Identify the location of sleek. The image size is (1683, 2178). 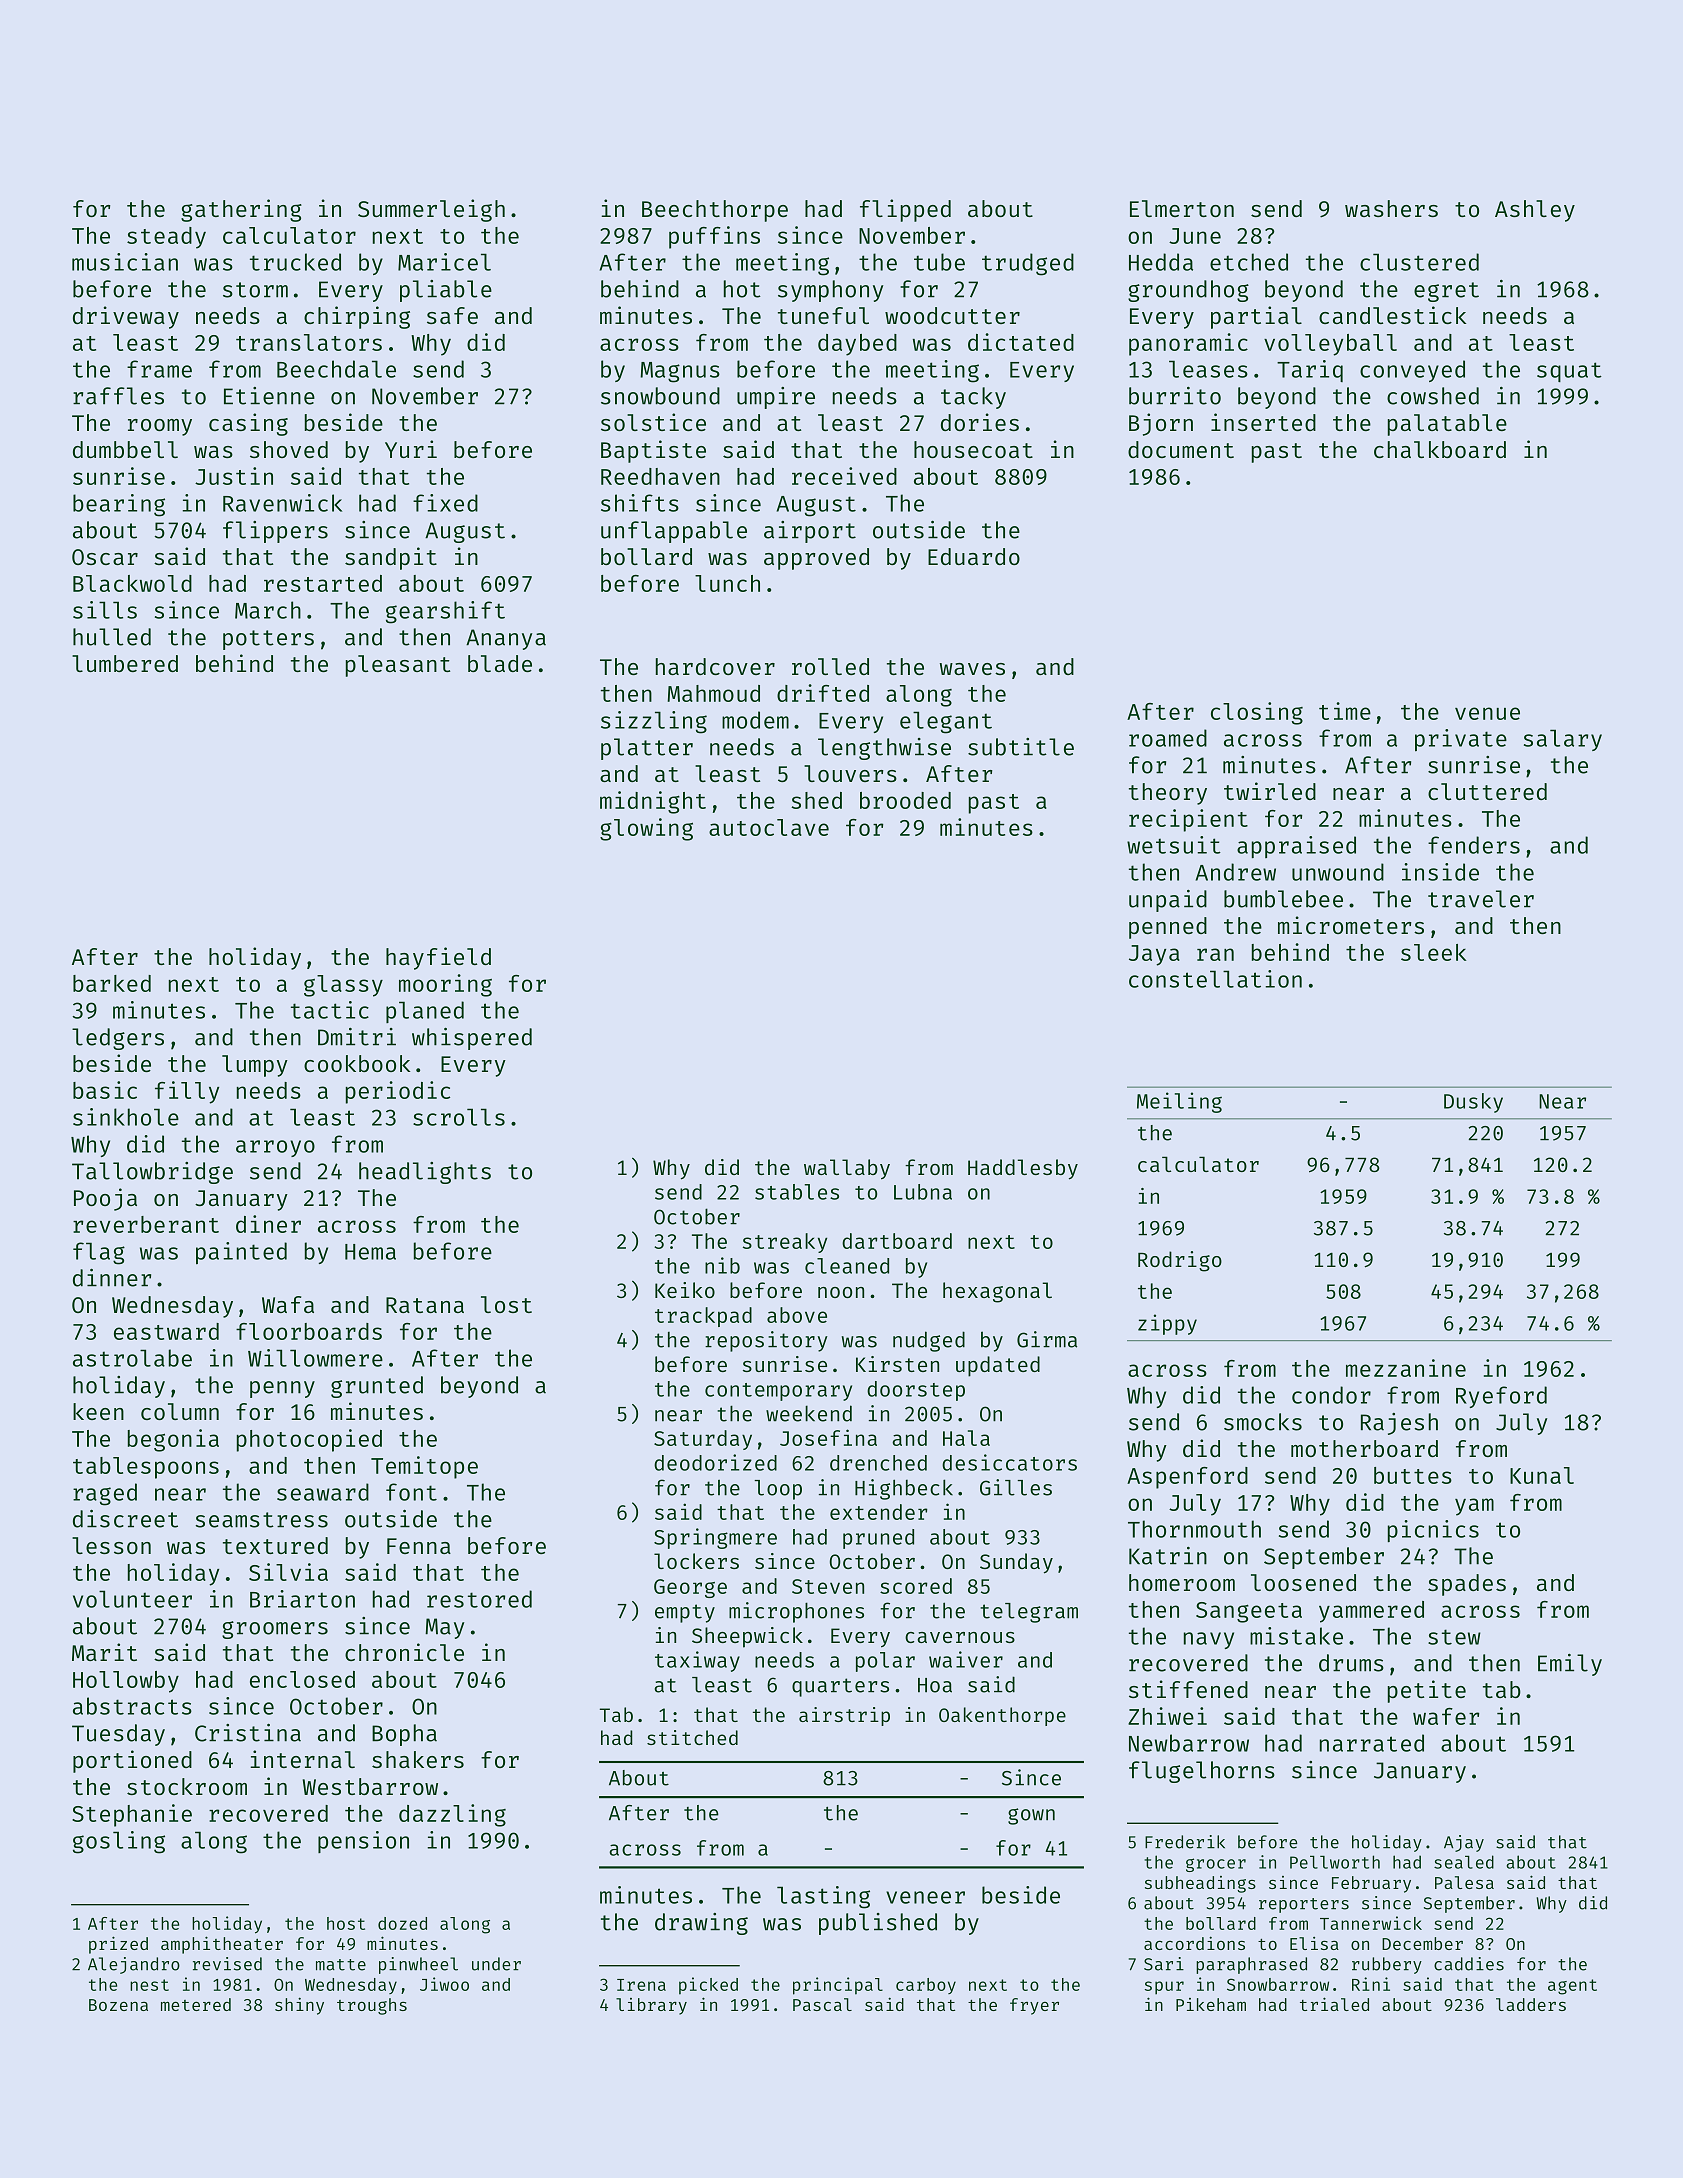
(1433, 952).
